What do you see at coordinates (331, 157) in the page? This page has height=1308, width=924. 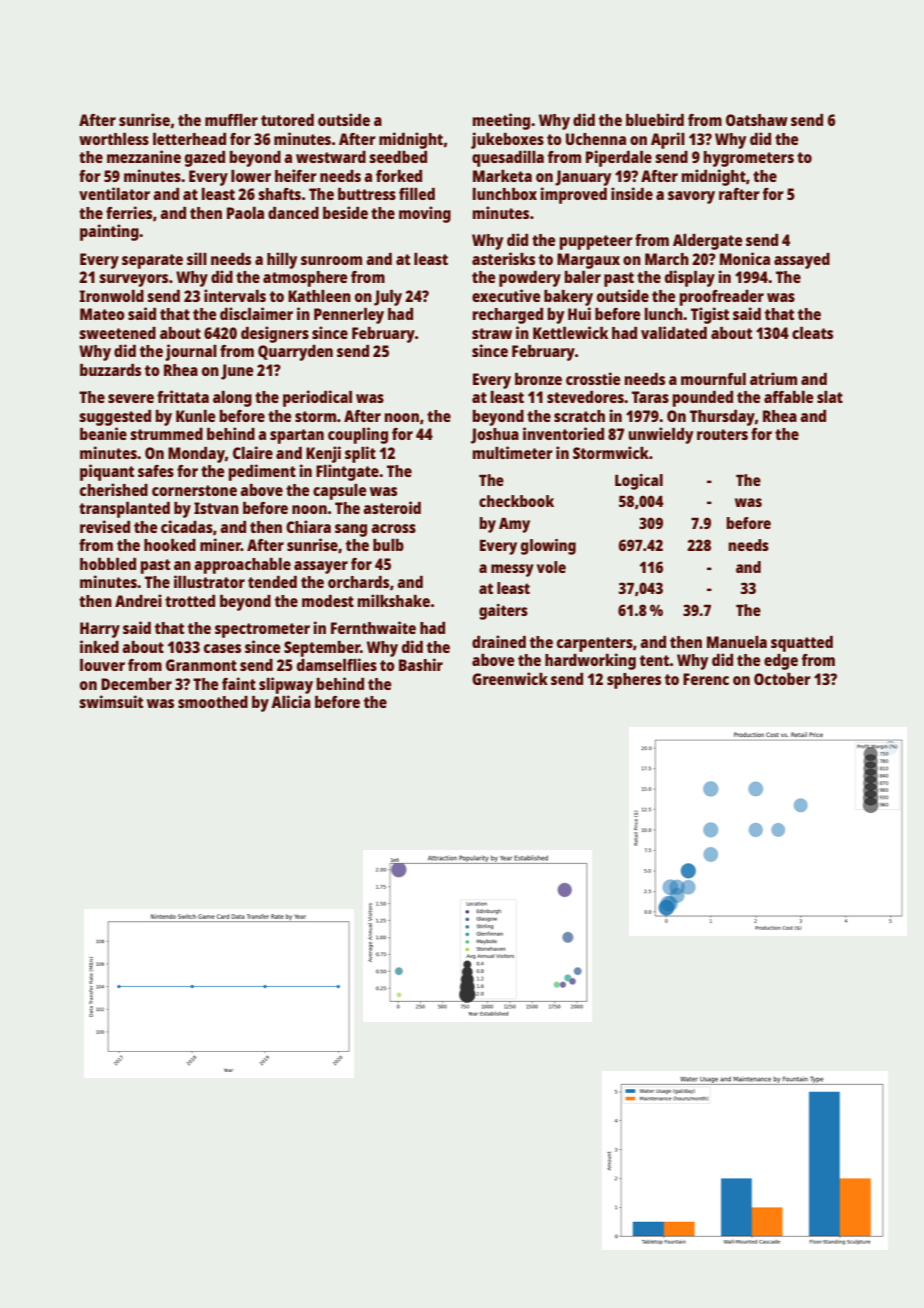 I see `westward` at bounding box center [331, 157].
